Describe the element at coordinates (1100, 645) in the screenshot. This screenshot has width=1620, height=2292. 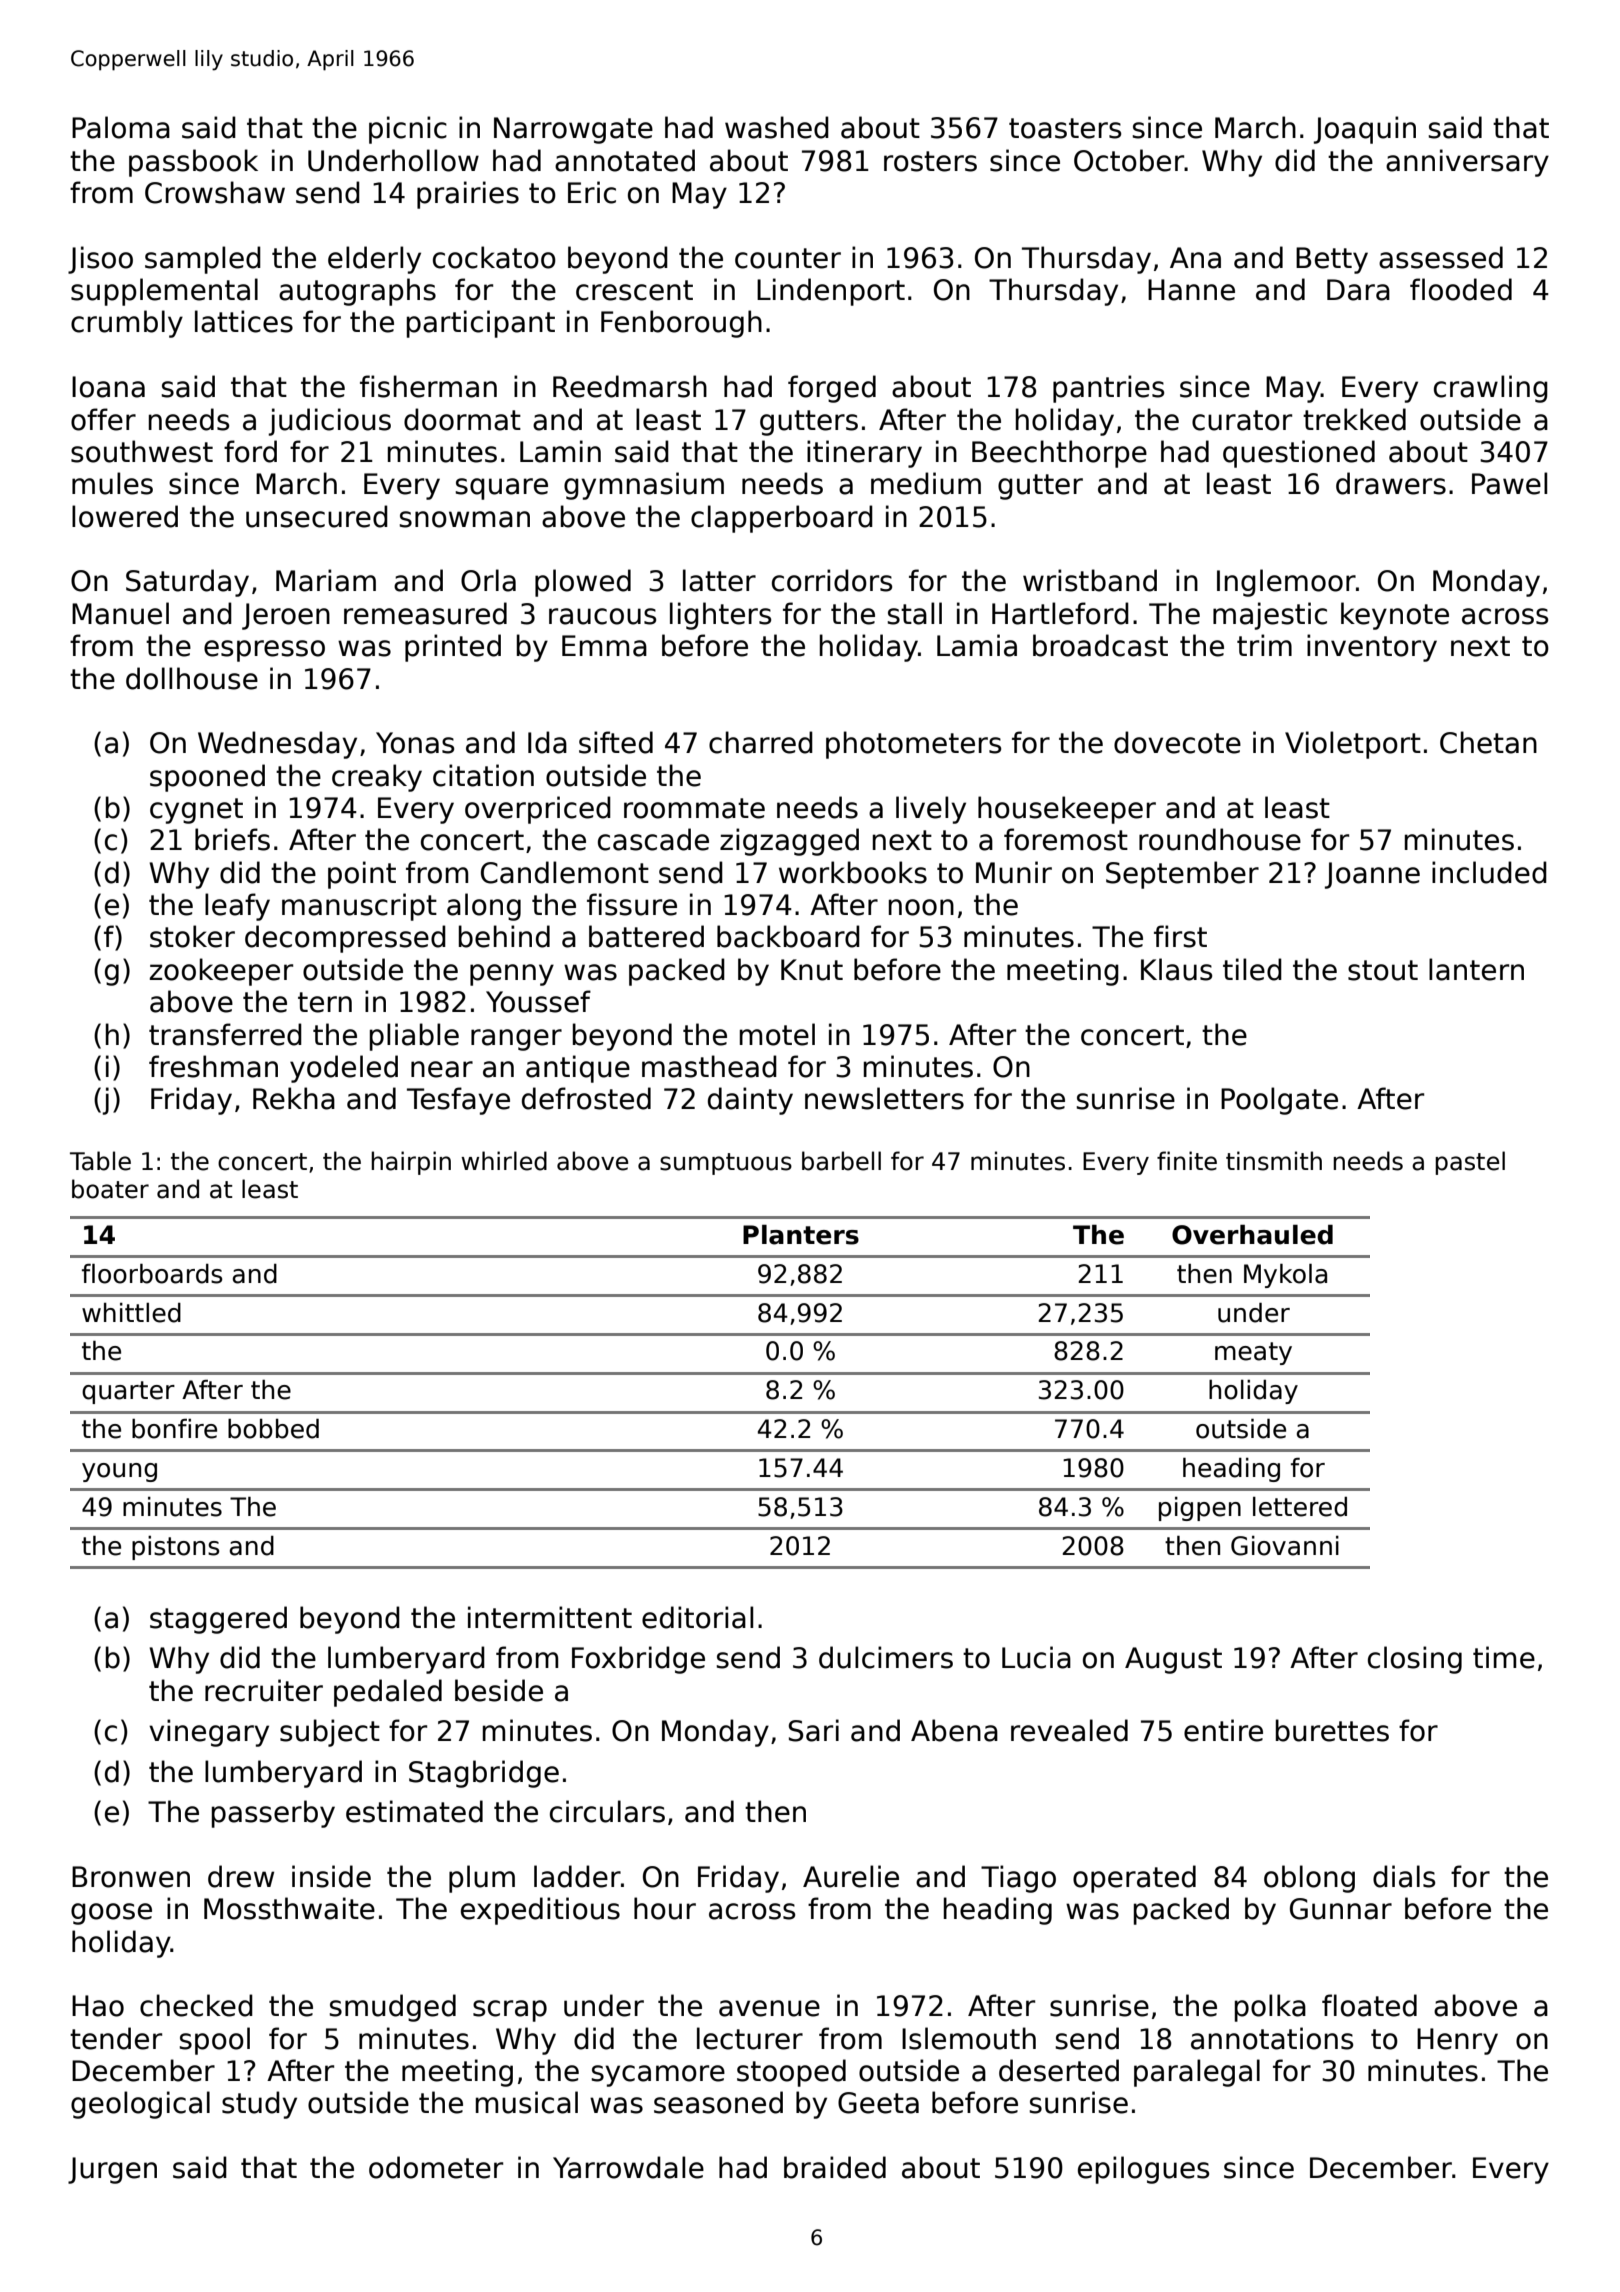
I see `broadcast` at that location.
